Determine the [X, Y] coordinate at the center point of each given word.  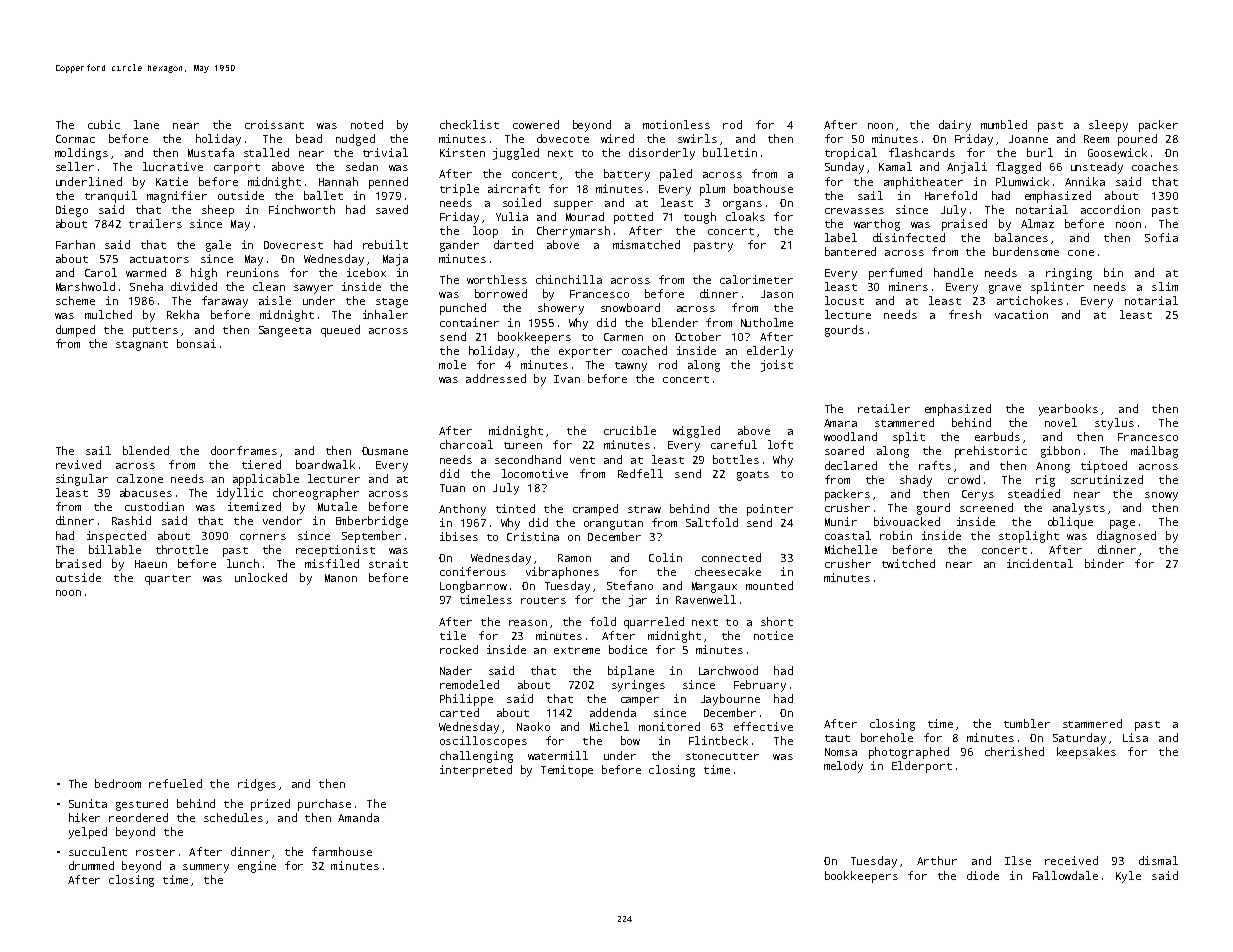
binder [1104, 563]
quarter [168, 580]
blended [146, 450]
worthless [497, 279]
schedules [233, 817]
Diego [72, 211]
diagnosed [1126, 537]
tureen [523, 445]
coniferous [473, 571]
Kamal [895, 166]
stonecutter [722, 756]
